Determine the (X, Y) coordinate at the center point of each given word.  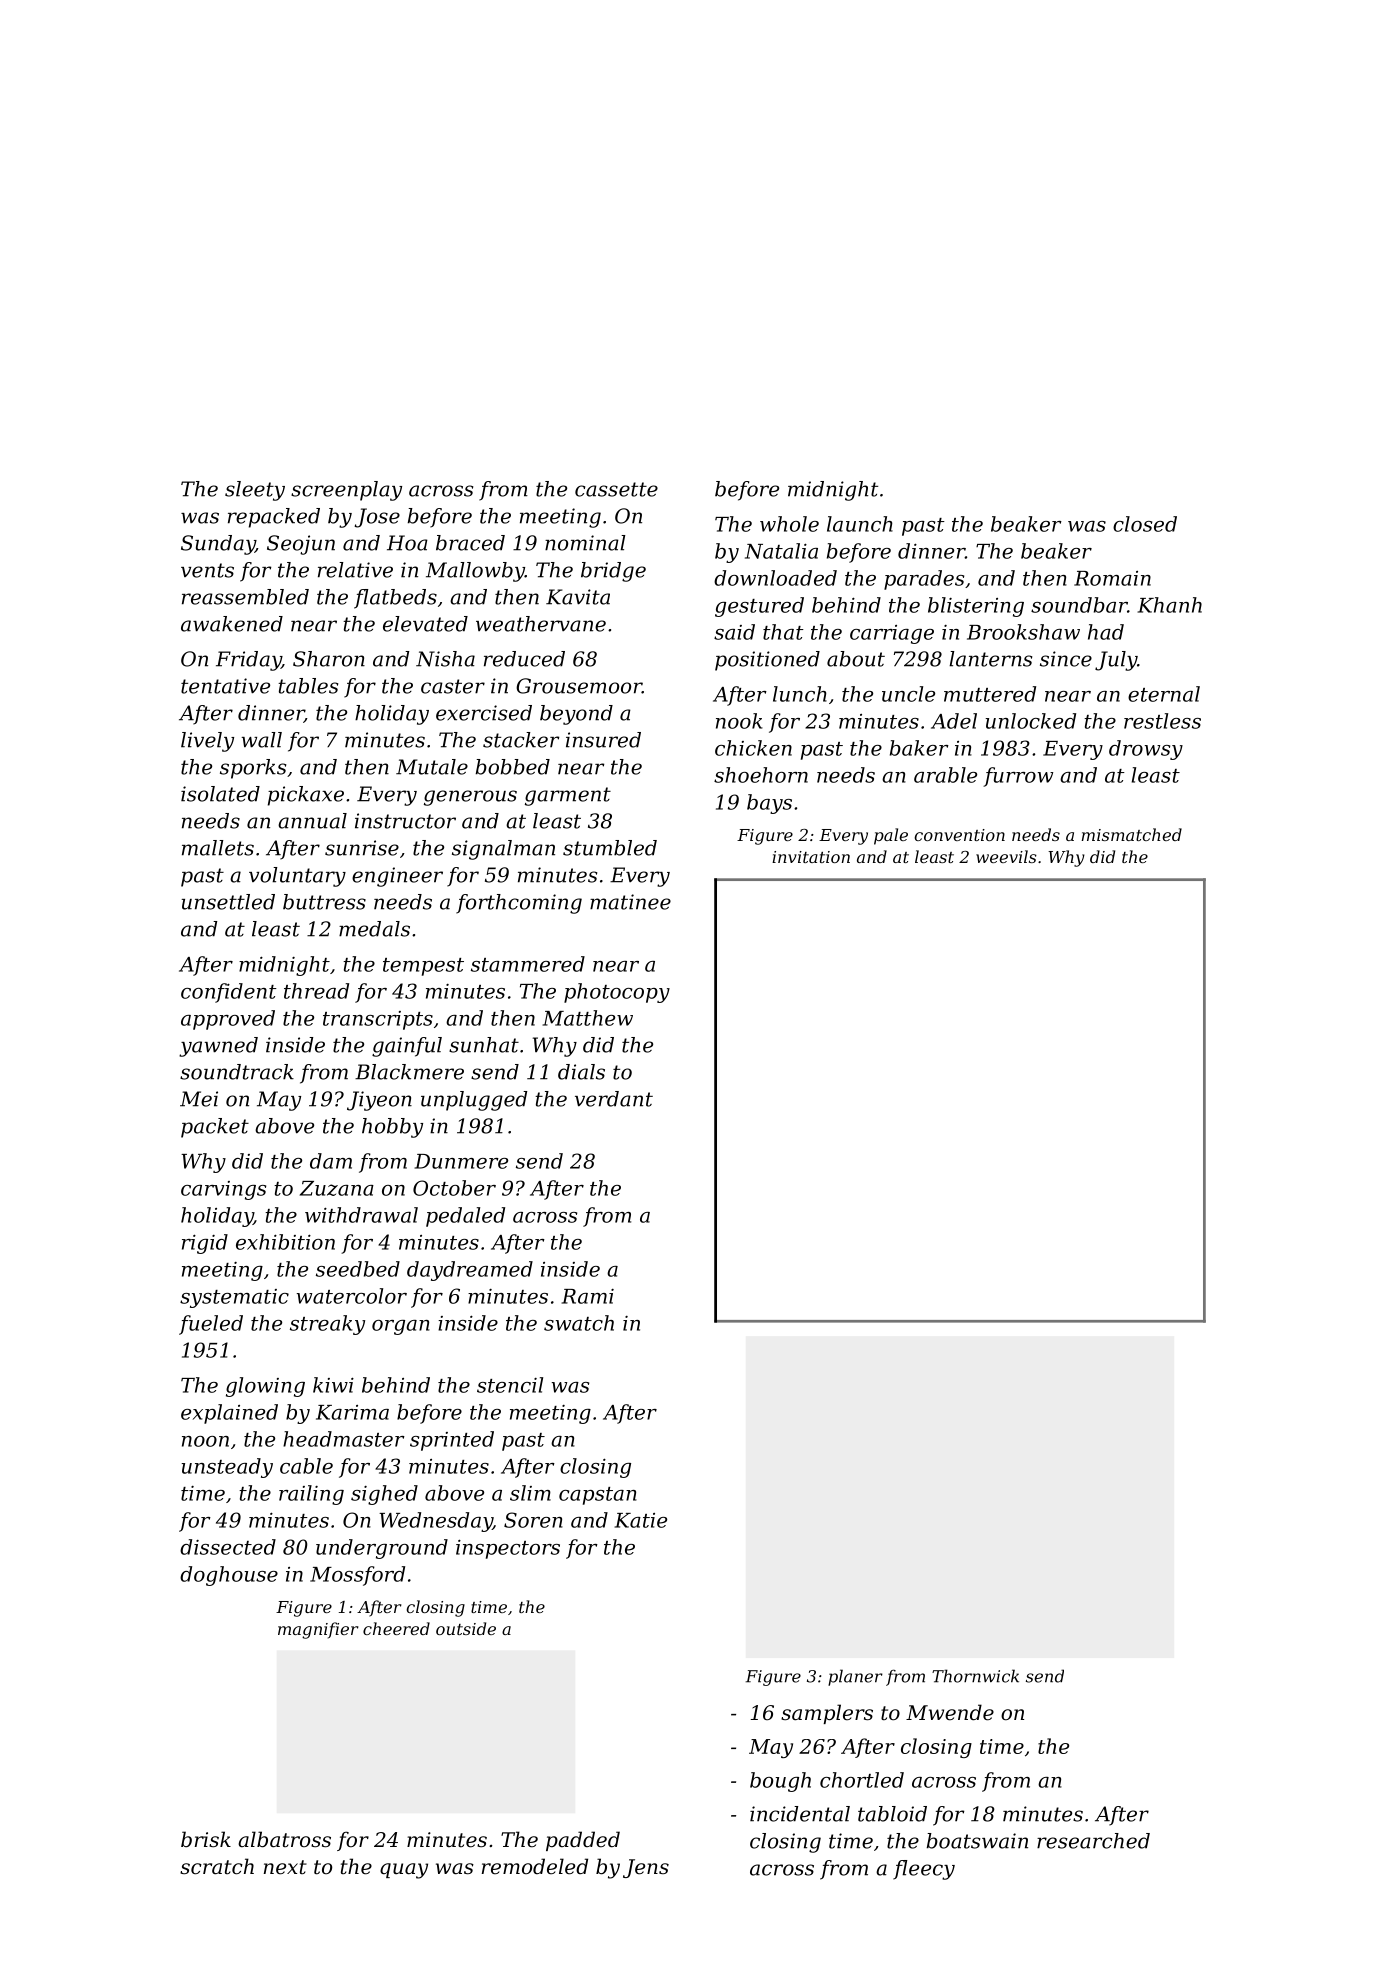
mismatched (1132, 834)
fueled (211, 1325)
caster (453, 686)
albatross (284, 1839)
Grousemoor (579, 686)
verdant (614, 1099)
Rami (587, 1296)
